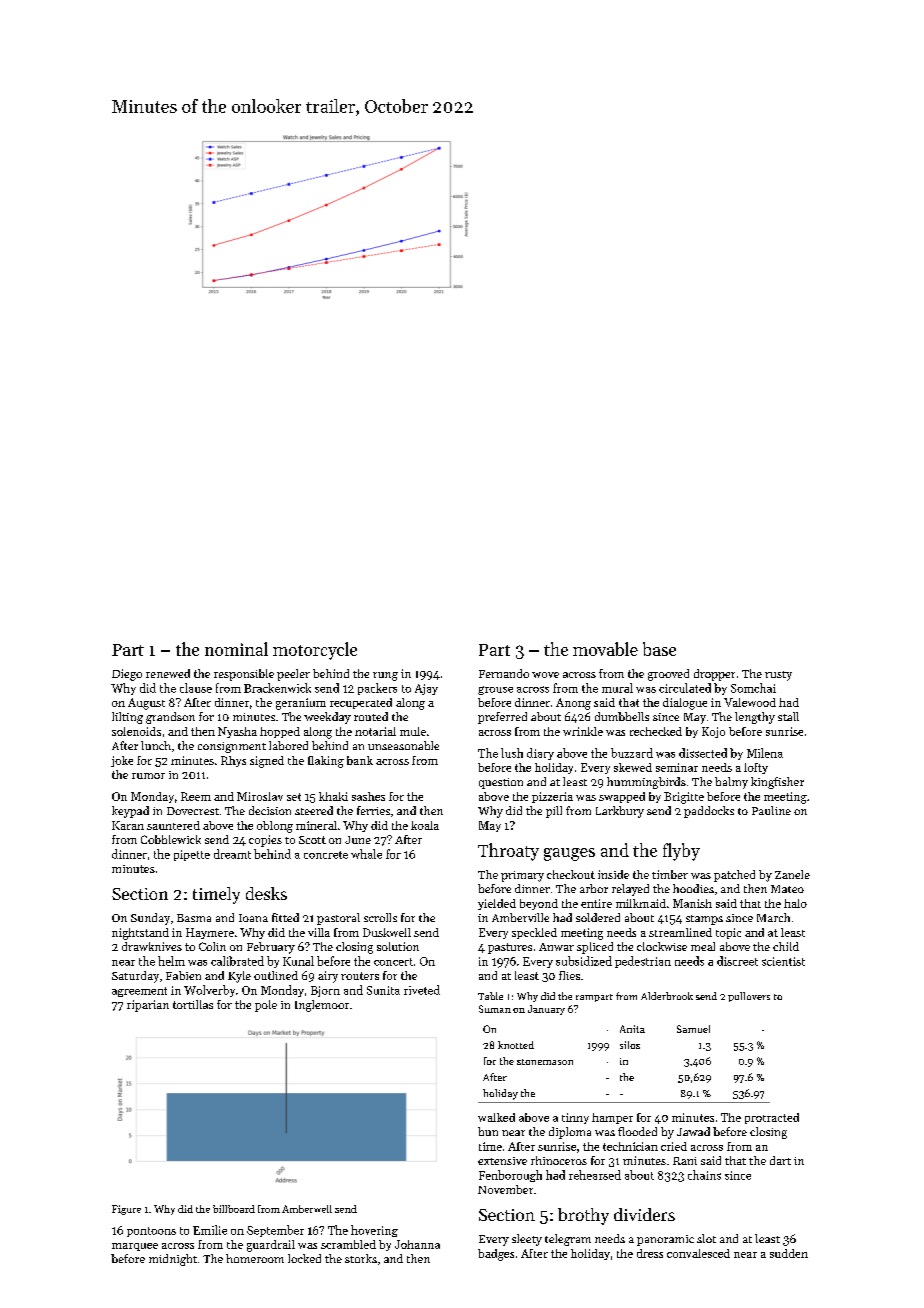 The height and width of the screenshot is (1308, 924). I want to click on lengthy, so click(755, 718).
